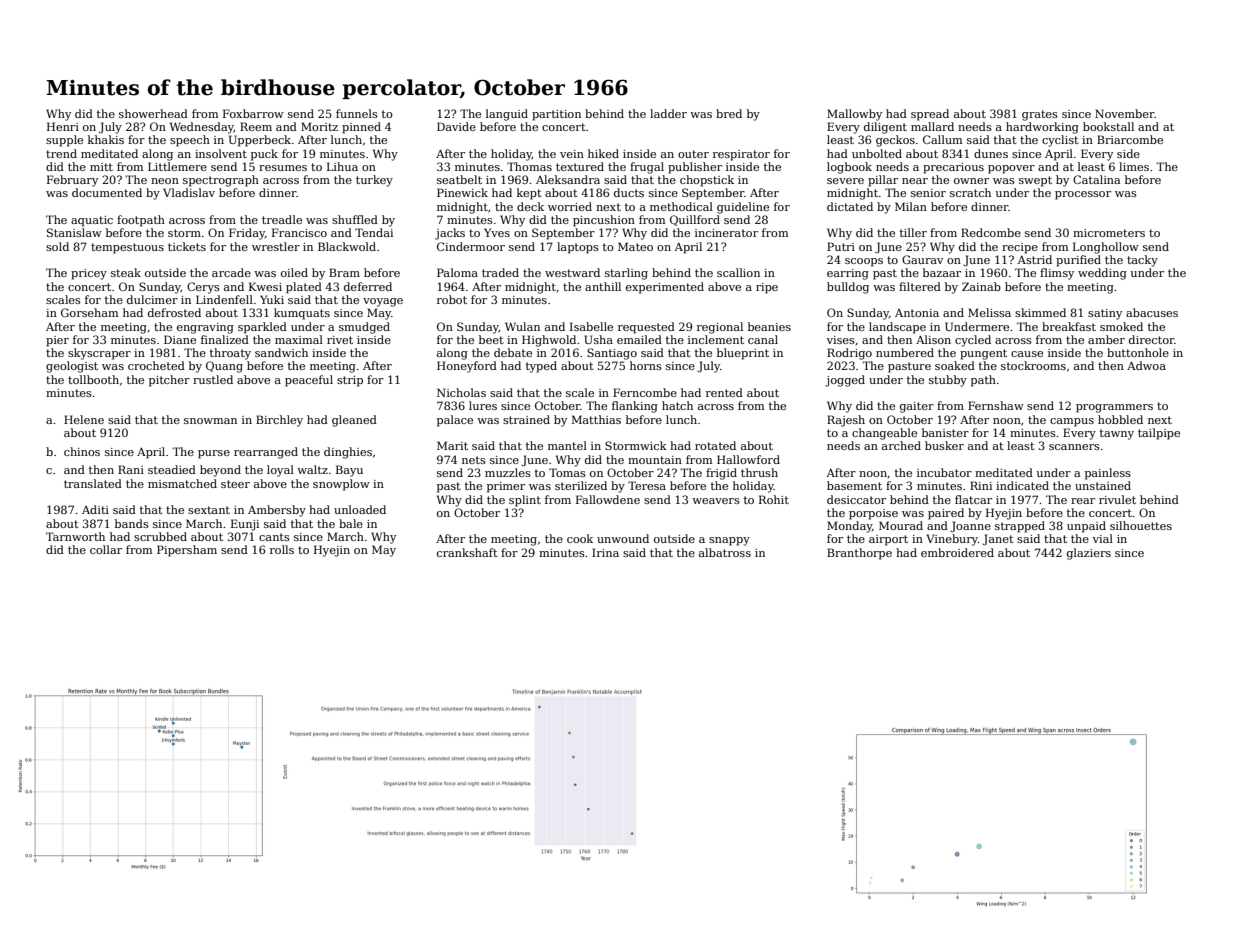 This screenshot has width=1233, height=952. What do you see at coordinates (61, 153) in the screenshot?
I see `trend` at bounding box center [61, 153].
